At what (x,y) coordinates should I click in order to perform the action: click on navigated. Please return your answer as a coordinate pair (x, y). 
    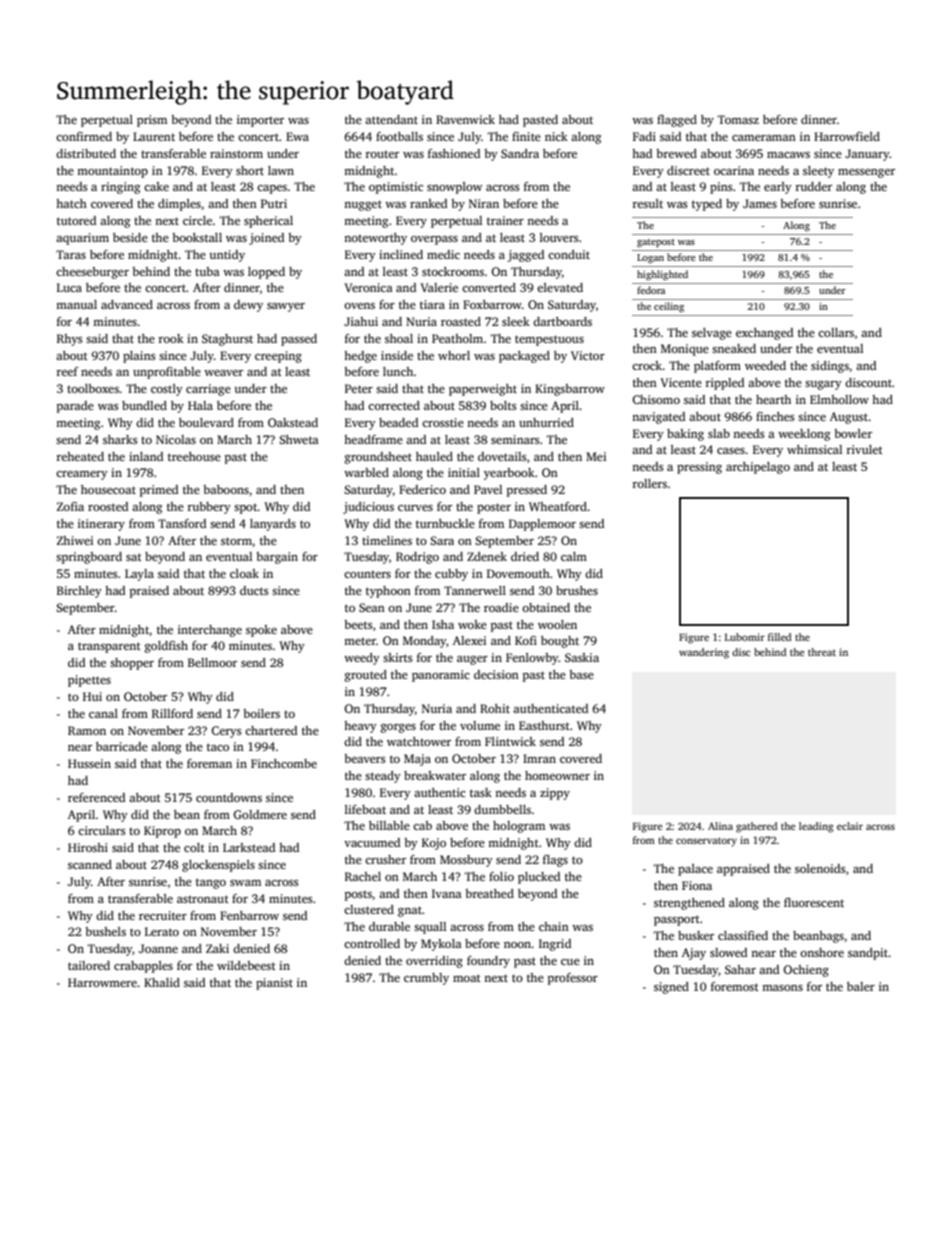
    Looking at the image, I should click on (658, 418).
